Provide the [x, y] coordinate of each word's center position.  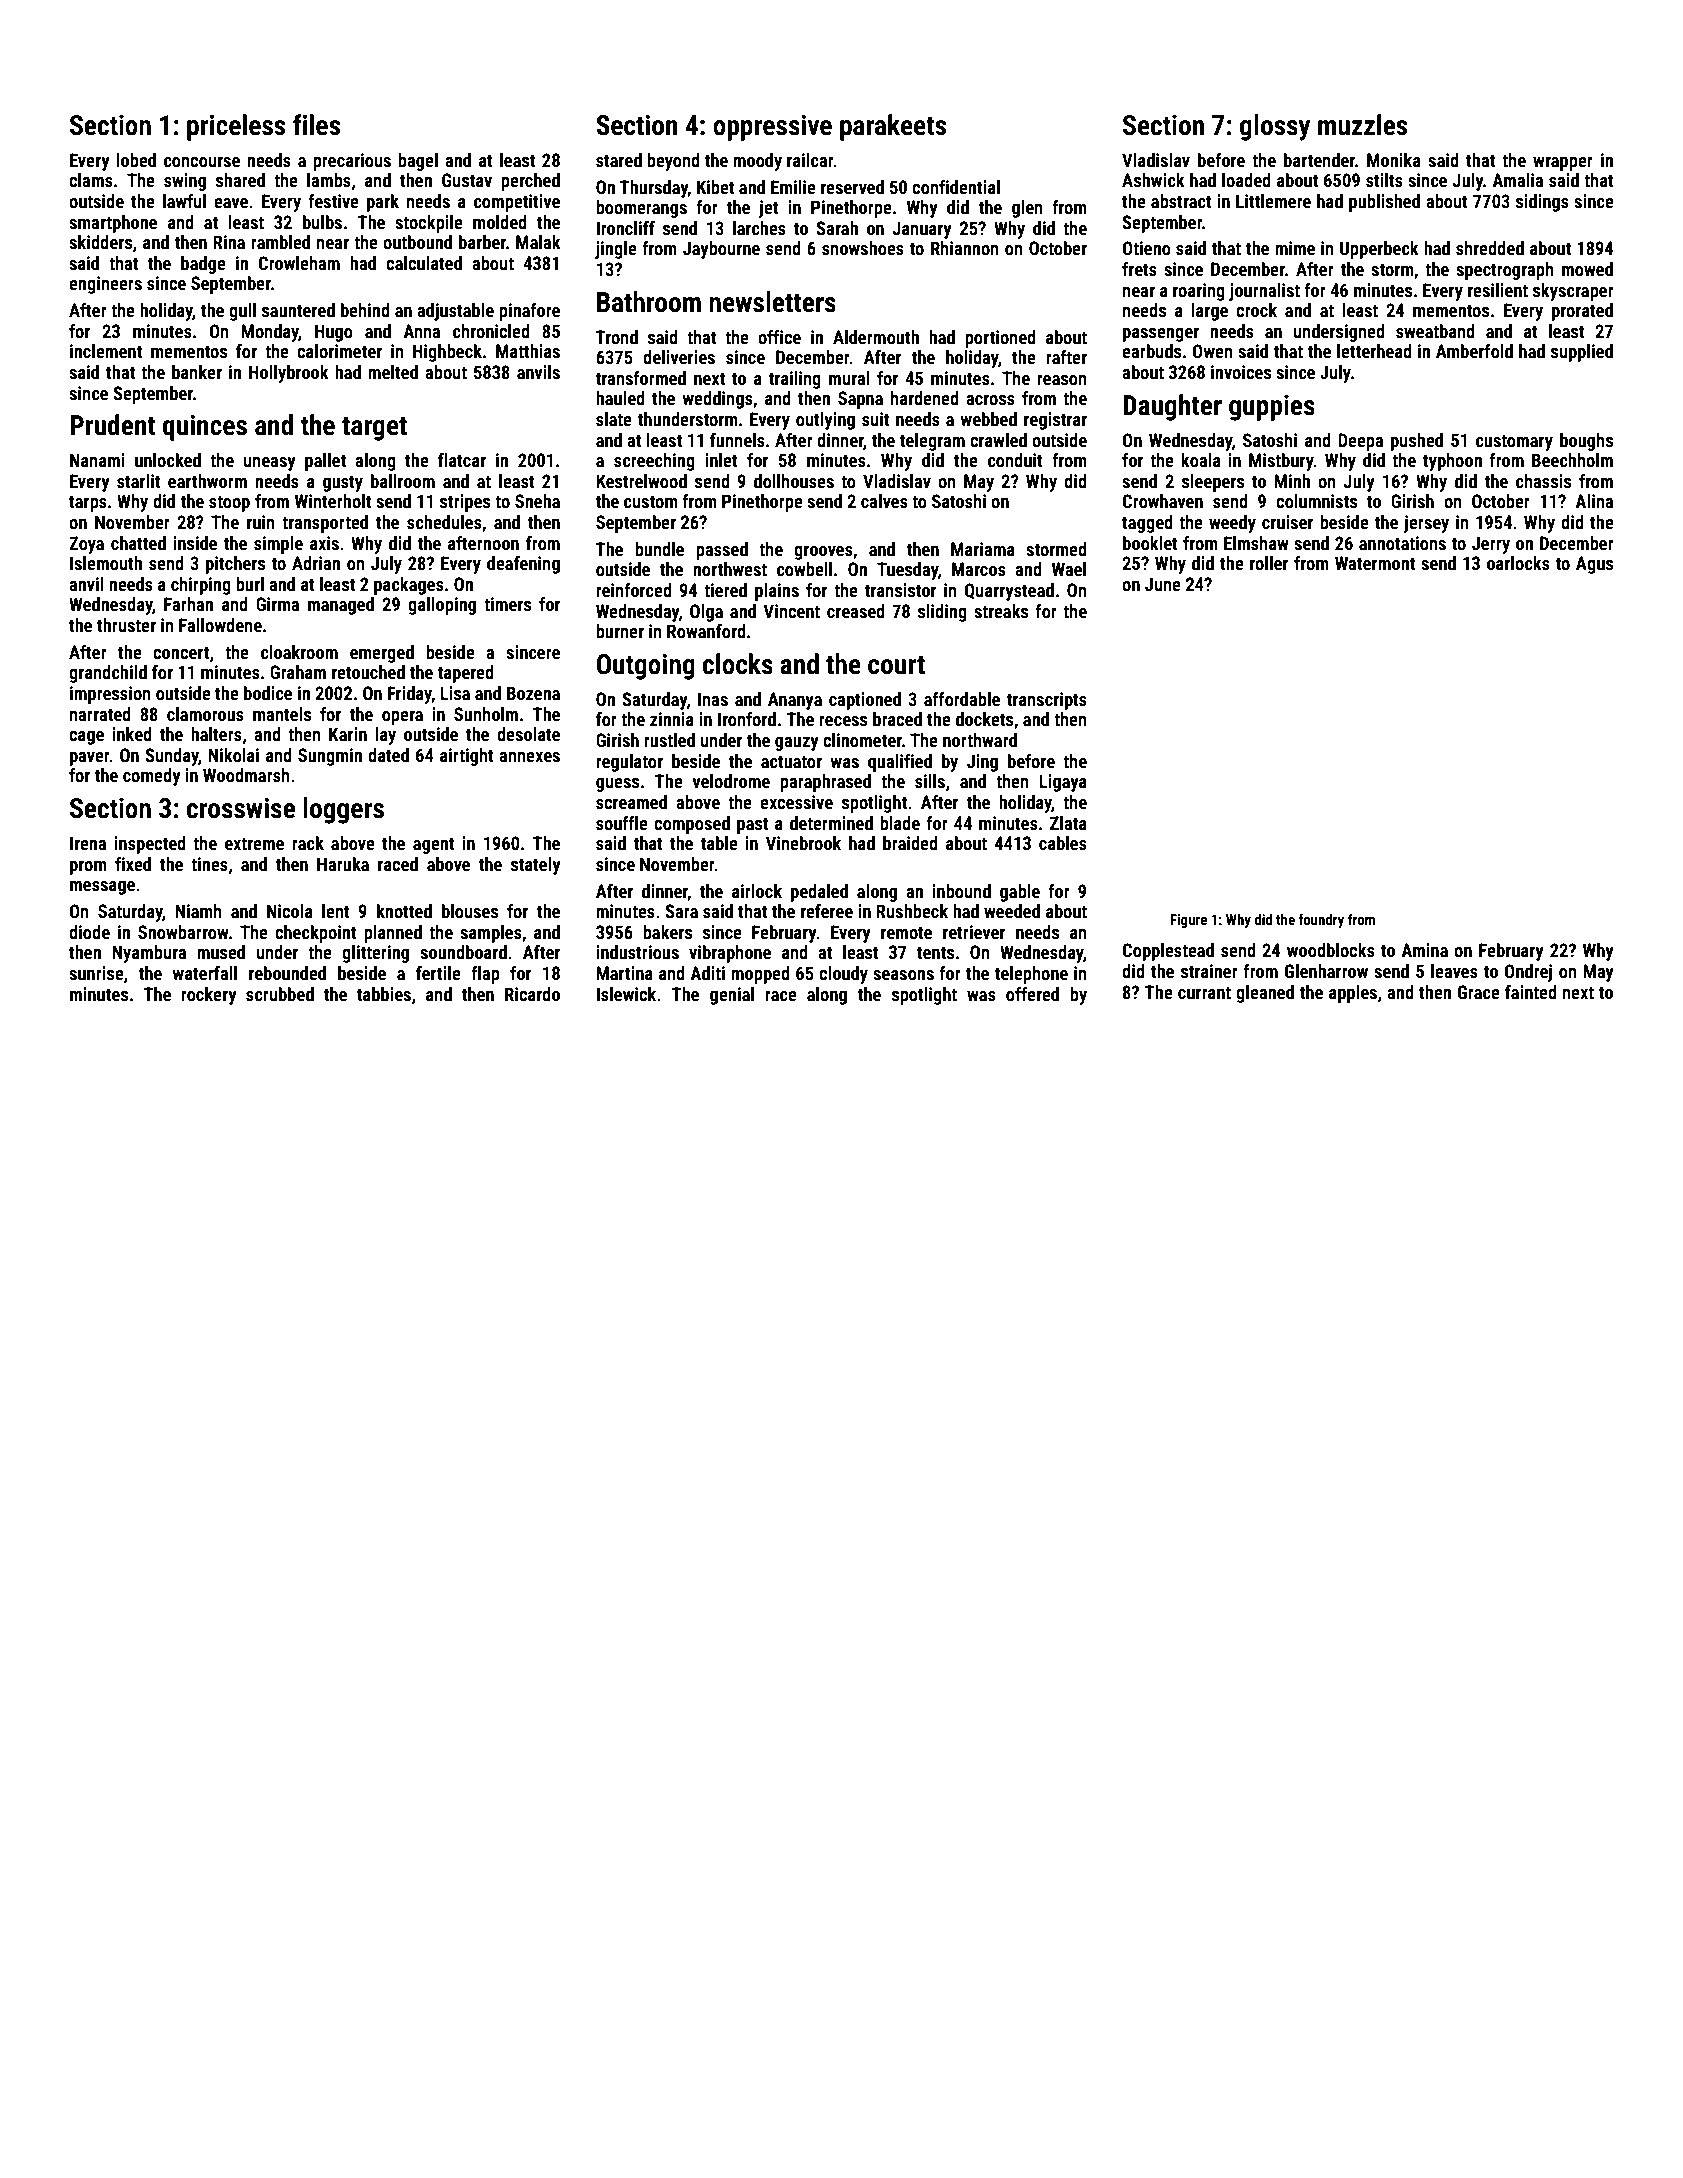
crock [1256, 310]
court [896, 665]
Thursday [654, 189]
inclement [106, 351]
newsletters [772, 302]
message [102, 888]
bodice [268, 693]
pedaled [819, 893]
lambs [329, 180]
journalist [1264, 292]
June [1163, 584]
